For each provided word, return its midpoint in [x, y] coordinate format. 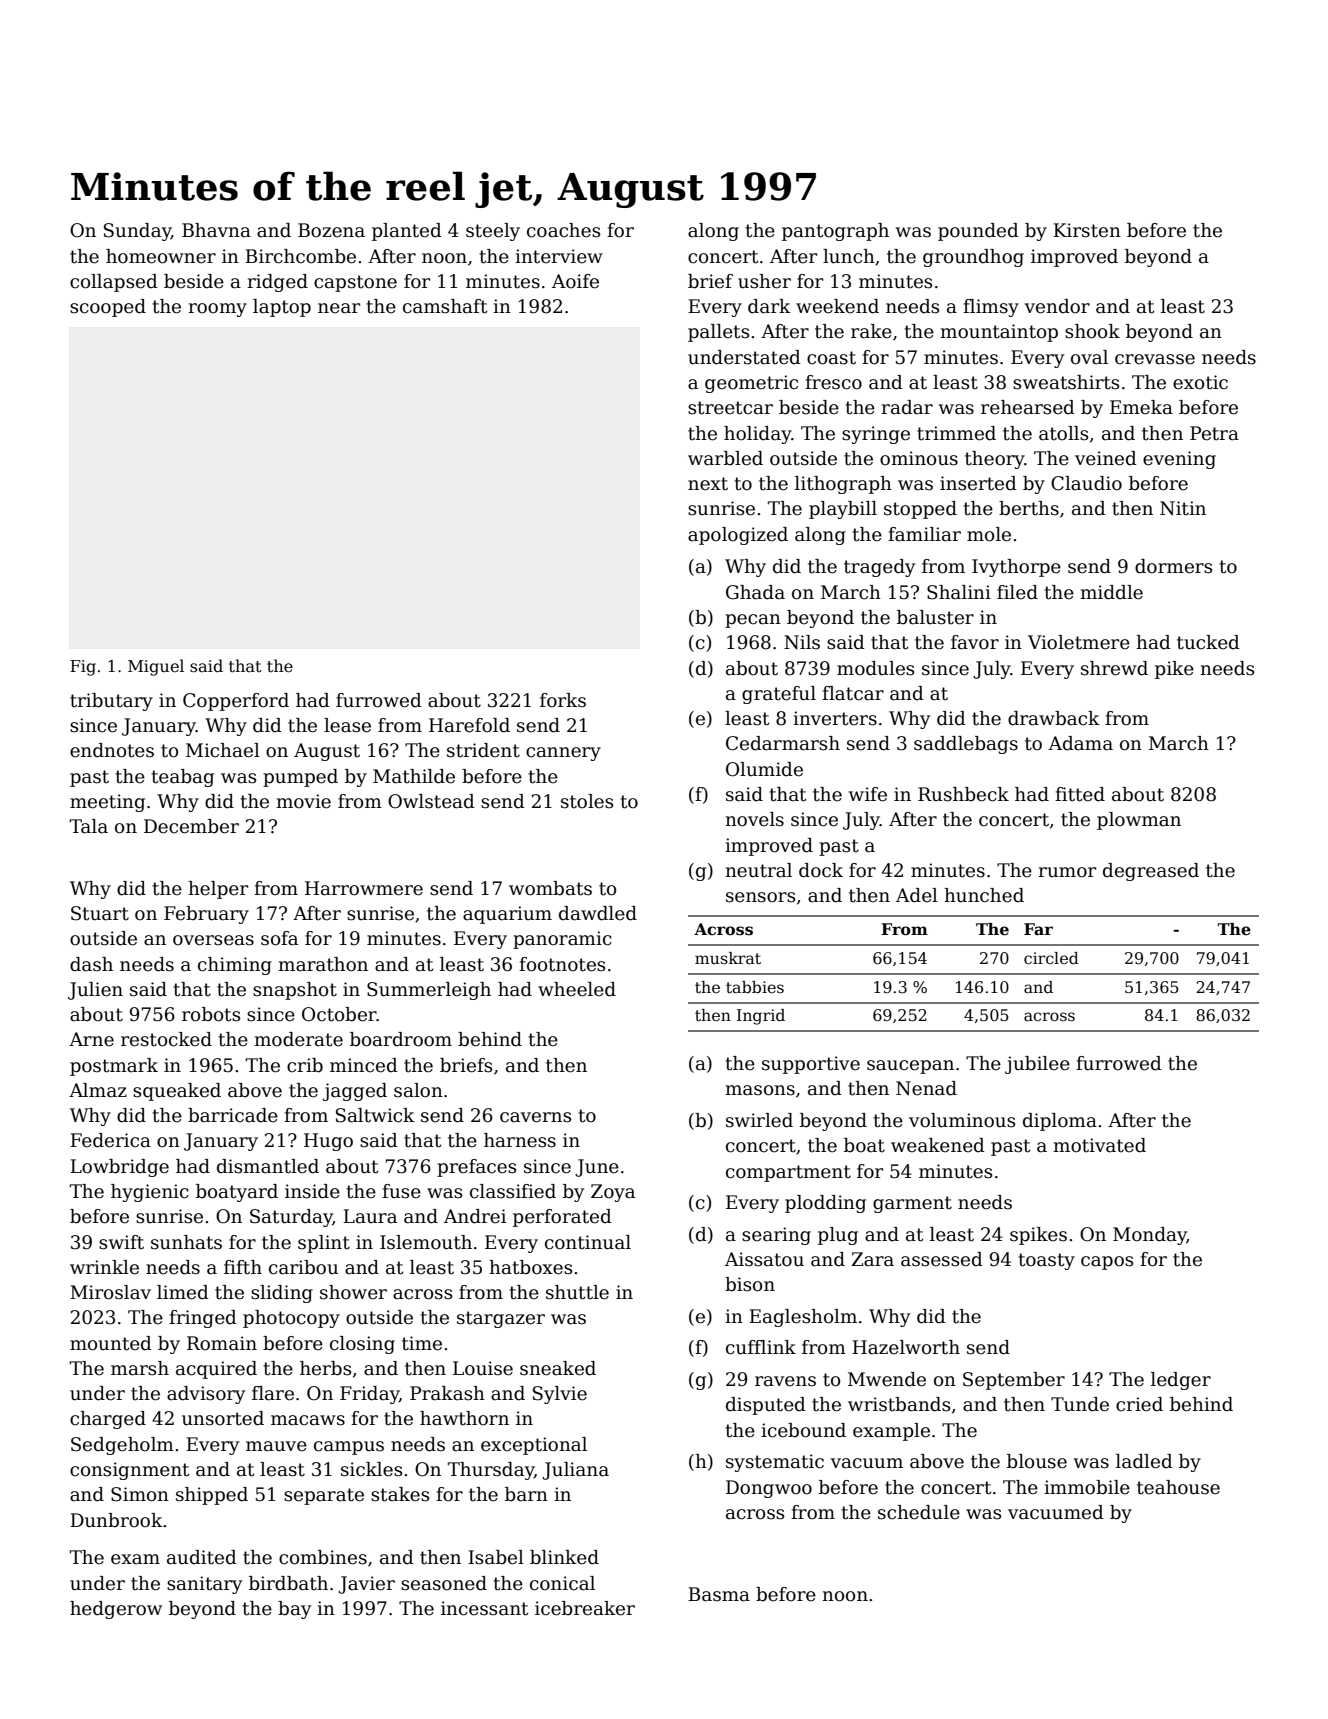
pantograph [835, 232]
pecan [753, 621]
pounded [978, 232]
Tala [89, 826]
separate [324, 1496]
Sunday [137, 232]
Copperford [236, 702]
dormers [1173, 566]
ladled [1144, 1461]
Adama [1080, 743]
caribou [303, 1267]
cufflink [761, 1347]
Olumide [764, 769]
